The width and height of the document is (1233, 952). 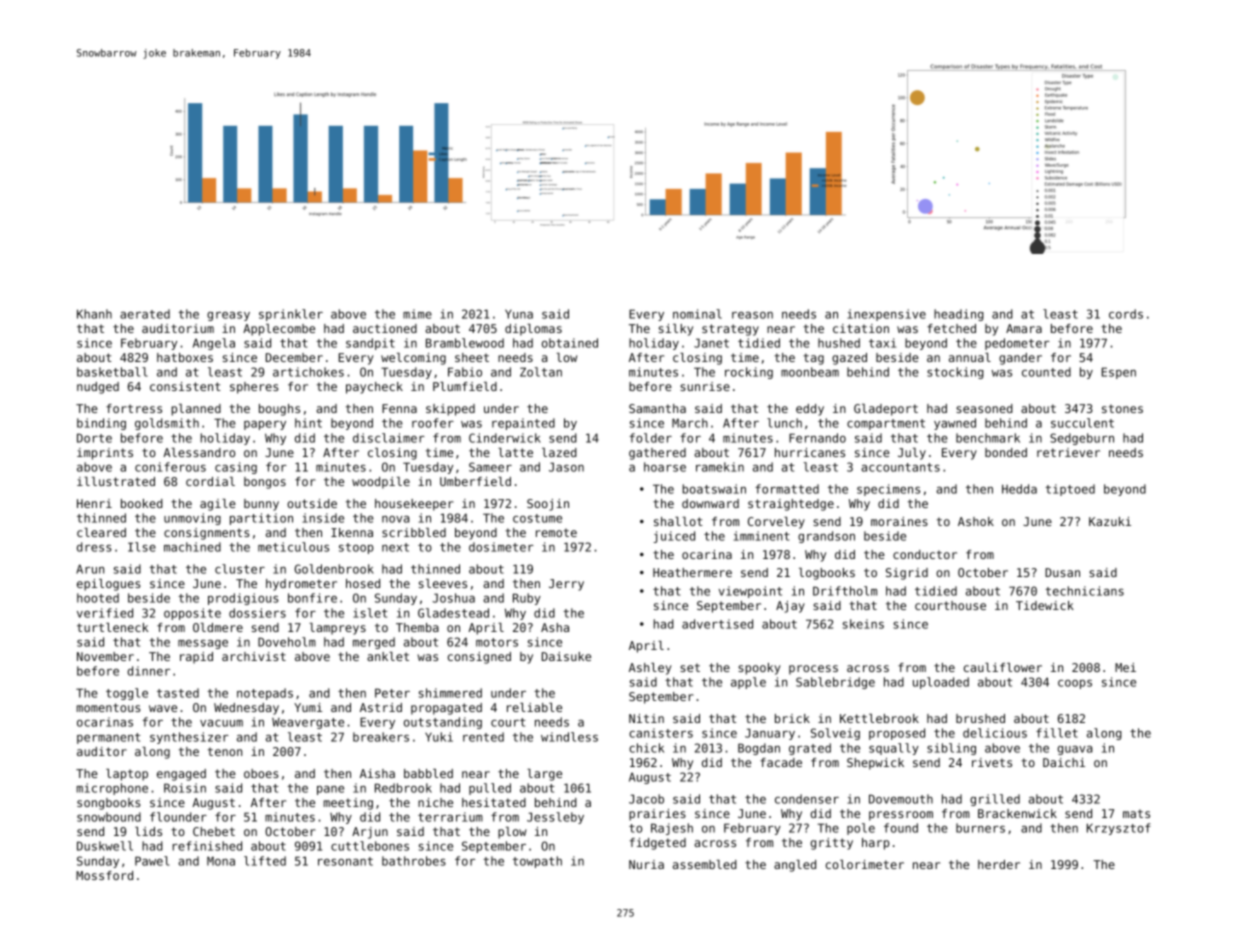 I want to click on Sedgeburn, so click(x=1082, y=439).
